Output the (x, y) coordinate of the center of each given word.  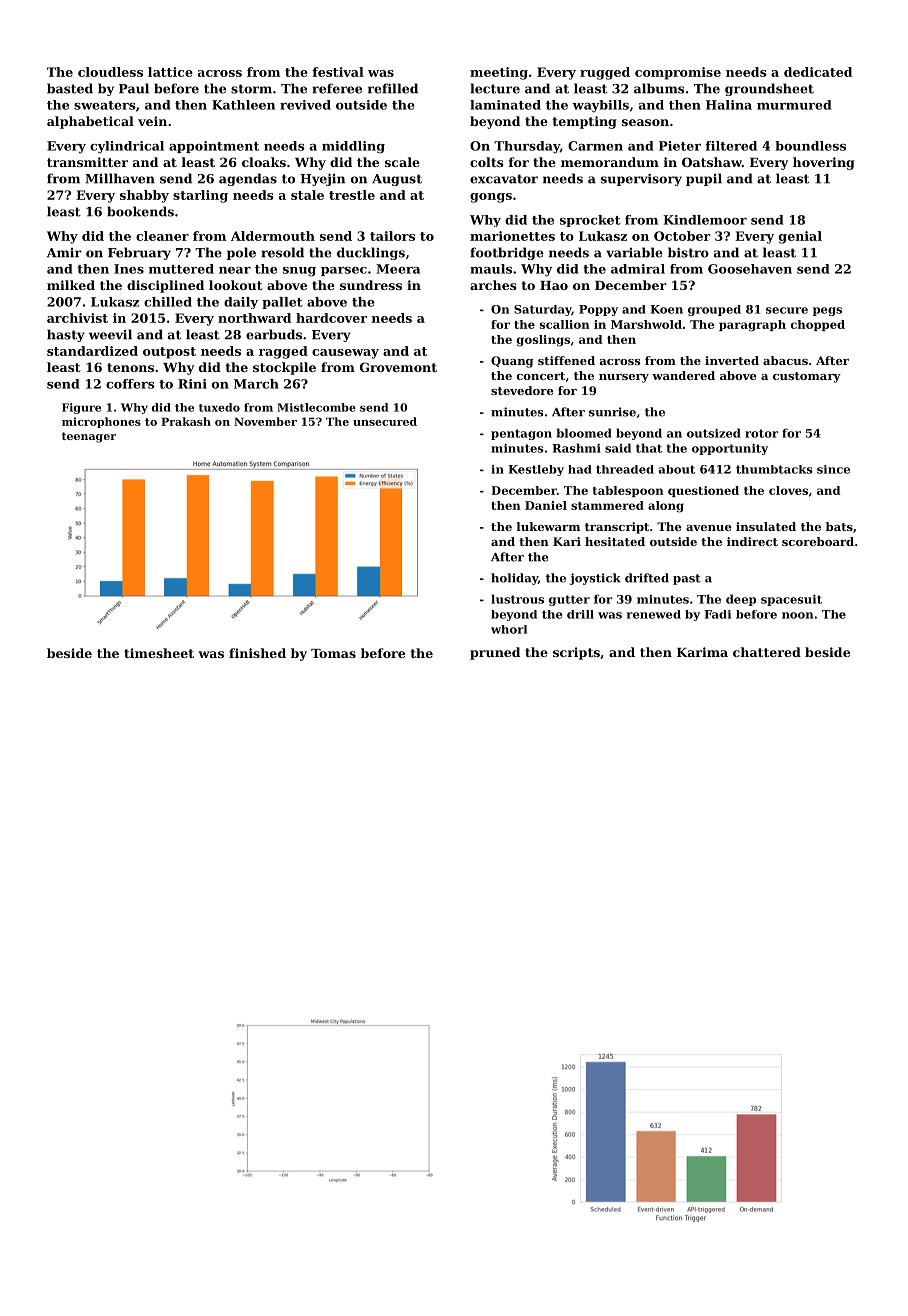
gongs (491, 198)
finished (257, 653)
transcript (617, 528)
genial (800, 237)
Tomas (333, 653)
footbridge (507, 253)
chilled (168, 302)
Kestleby (536, 470)
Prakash (186, 421)
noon (797, 615)
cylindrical (127, 147)
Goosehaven (750, 269)
